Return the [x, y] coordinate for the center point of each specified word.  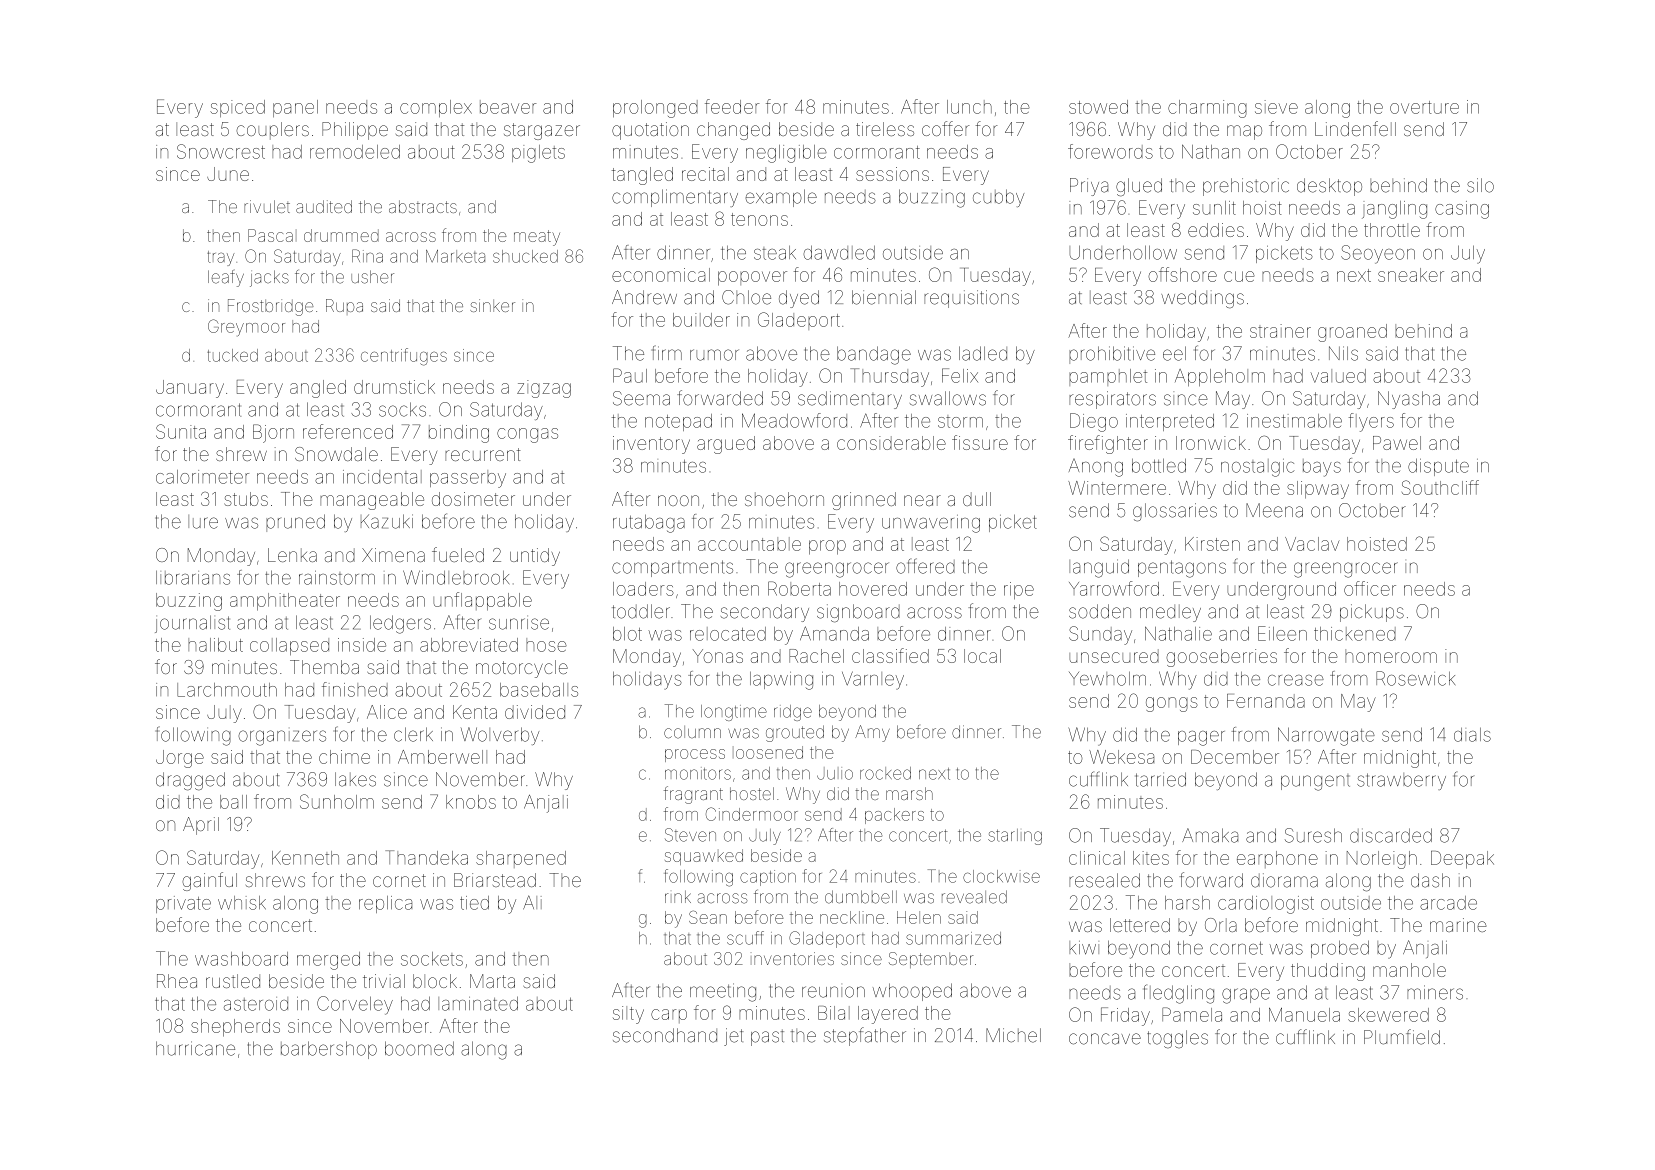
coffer [945, 128]
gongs [1172, 704]
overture [1424, 107]
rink [678, 897]
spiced [237, 108]
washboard [241, 959]
